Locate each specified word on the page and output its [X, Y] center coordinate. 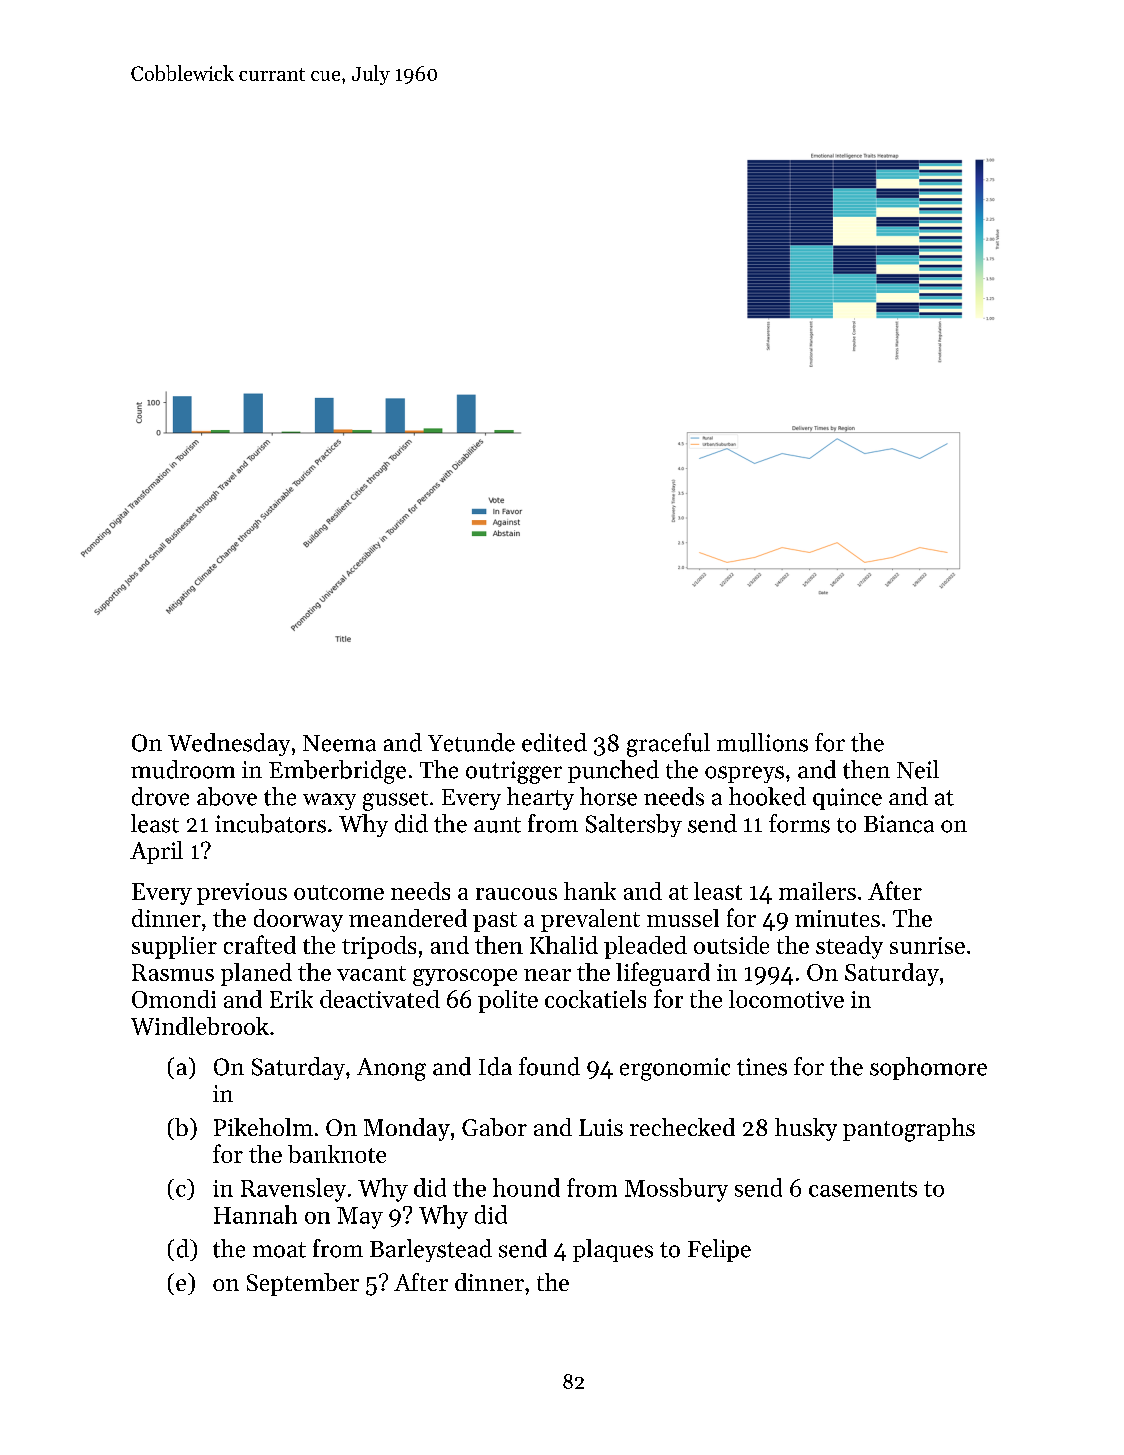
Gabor [494, 1127]
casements [863, 1189]
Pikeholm [263, 1127]
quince [847, 799]
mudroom [183, 769]
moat [279, 1250]
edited [554, 742]
